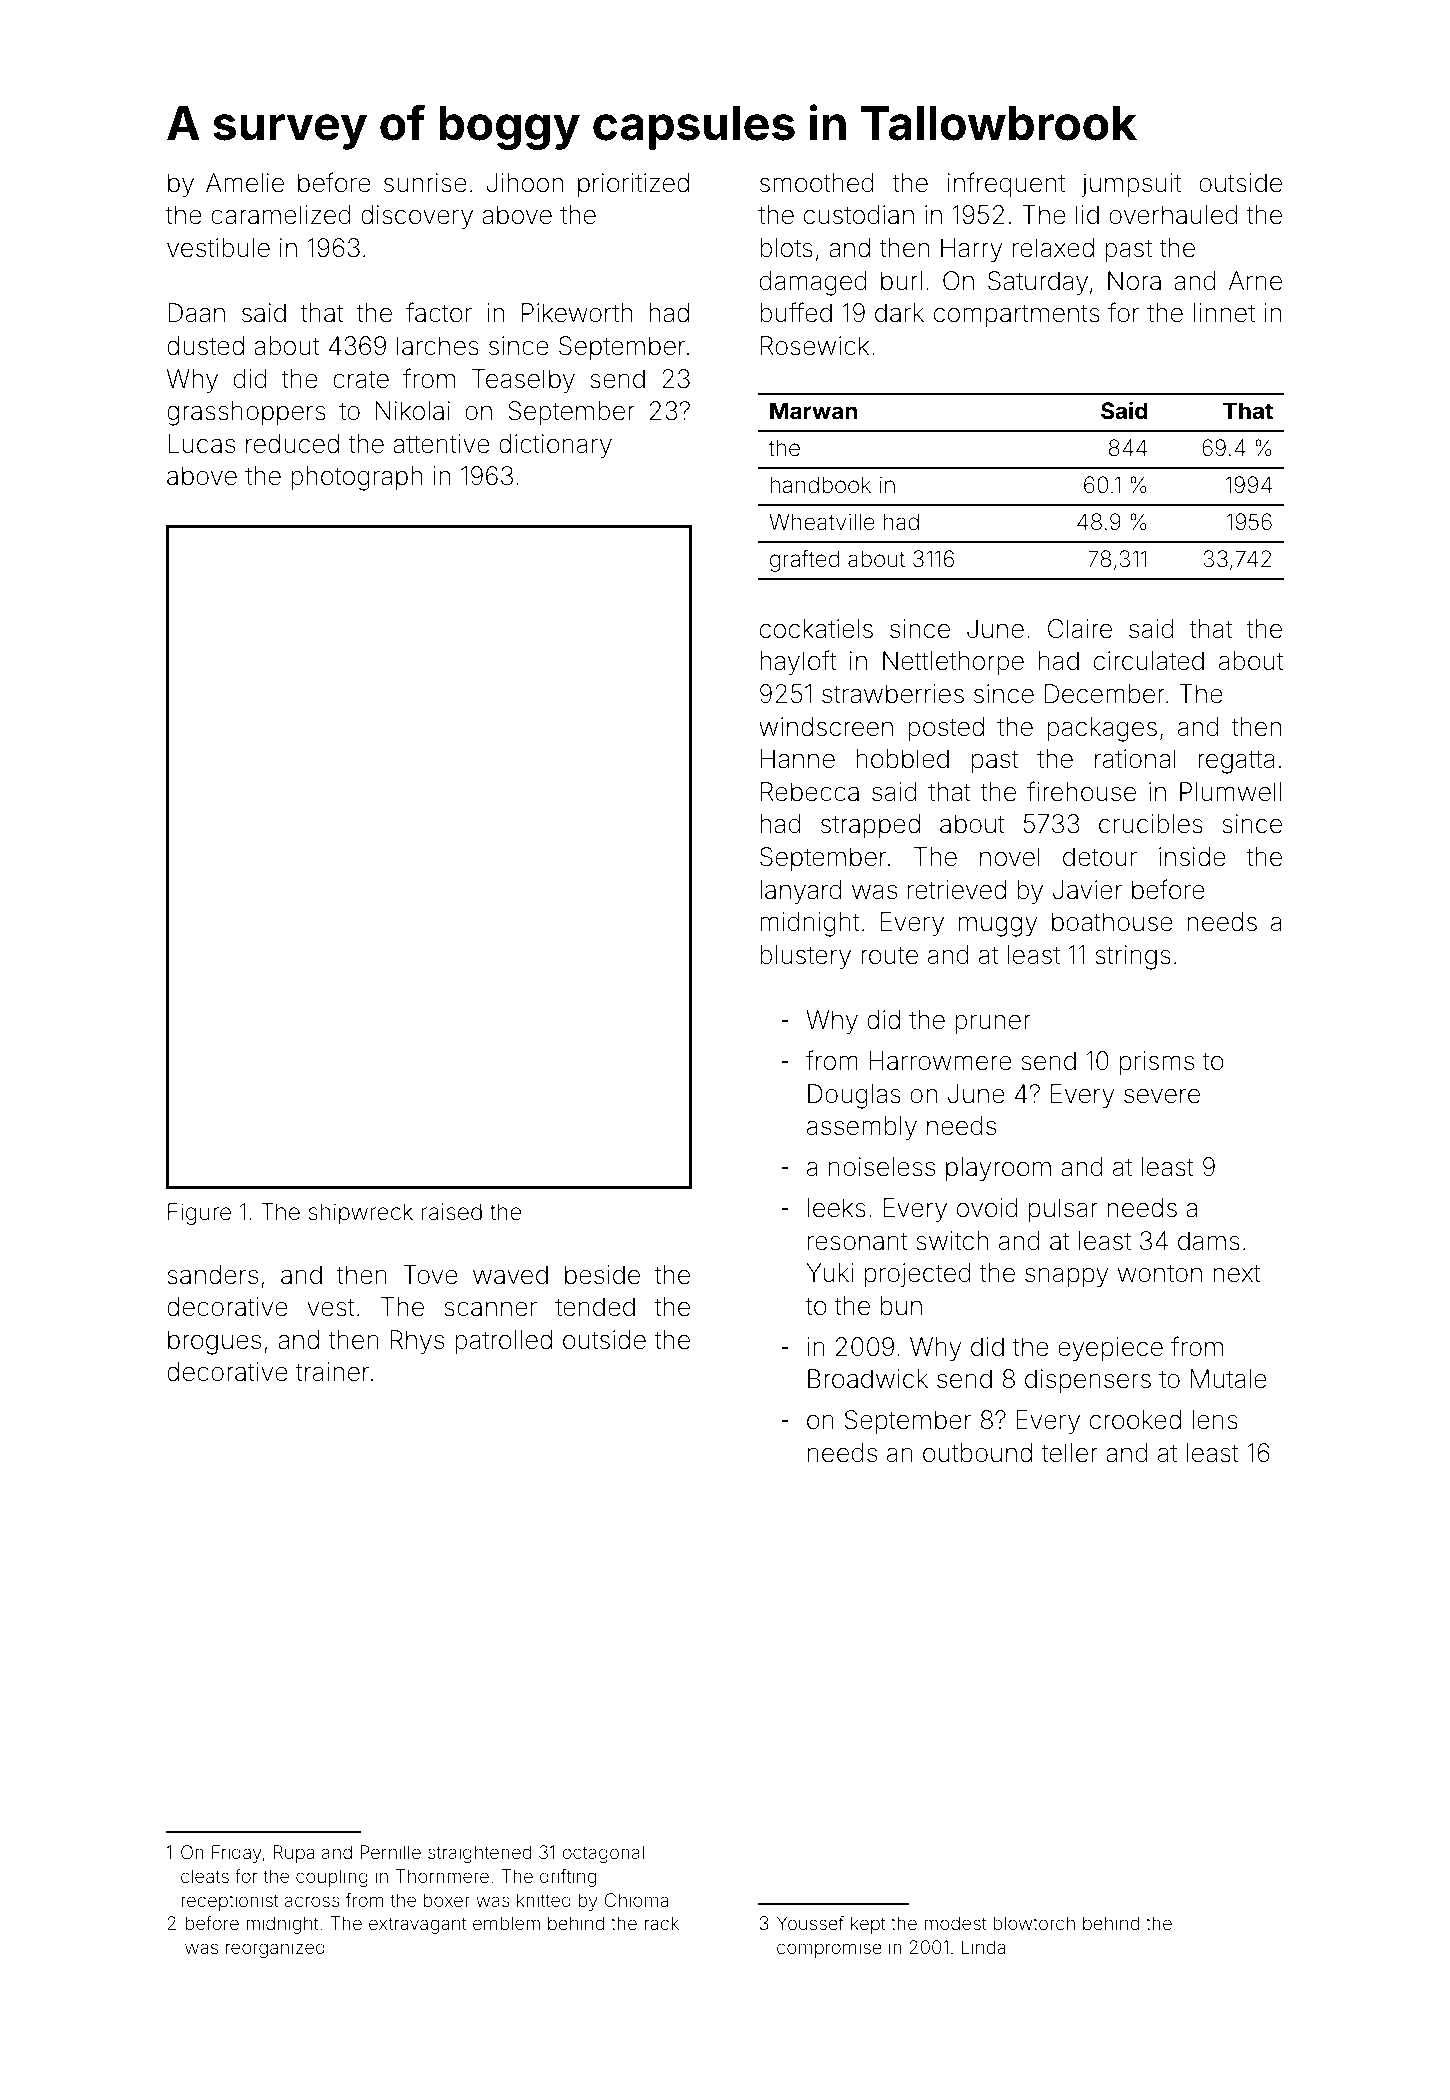  What do you see at coordinates (356, 478) in the page?
I see `photograph` at bounding box center [356, 478].
